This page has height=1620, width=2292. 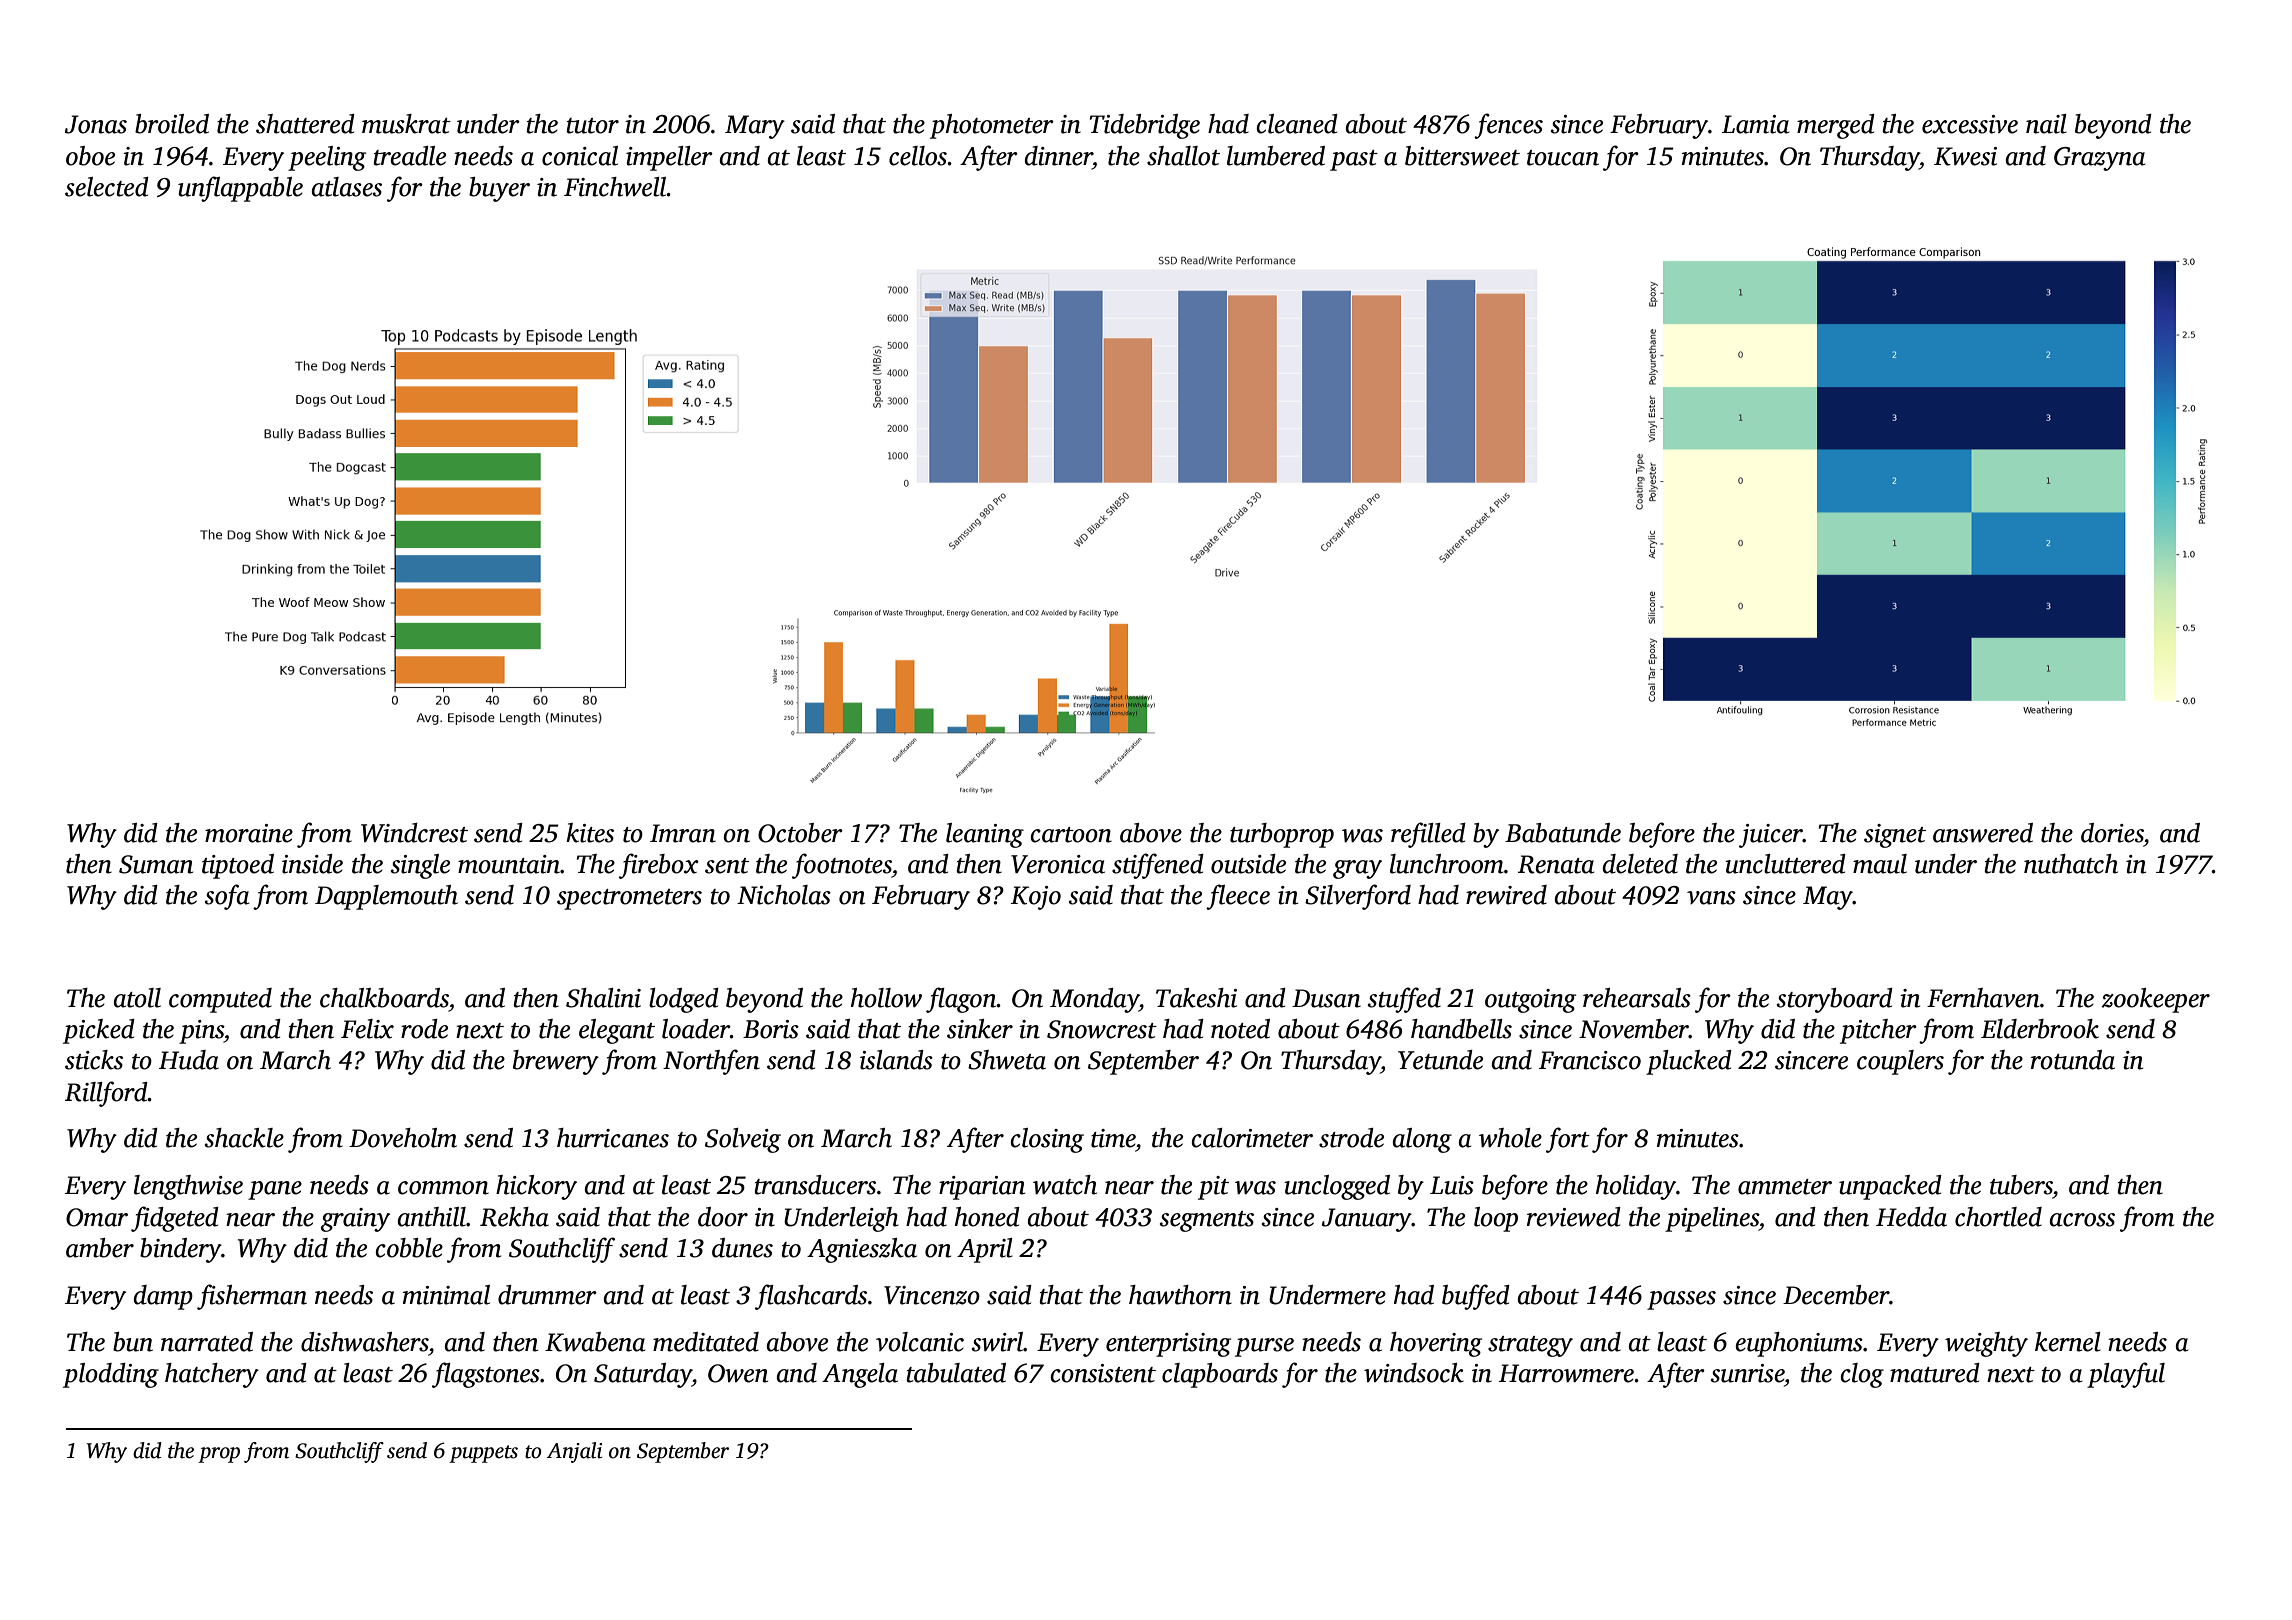 I want to click on tubers, so click(x=2021, y=1185).
